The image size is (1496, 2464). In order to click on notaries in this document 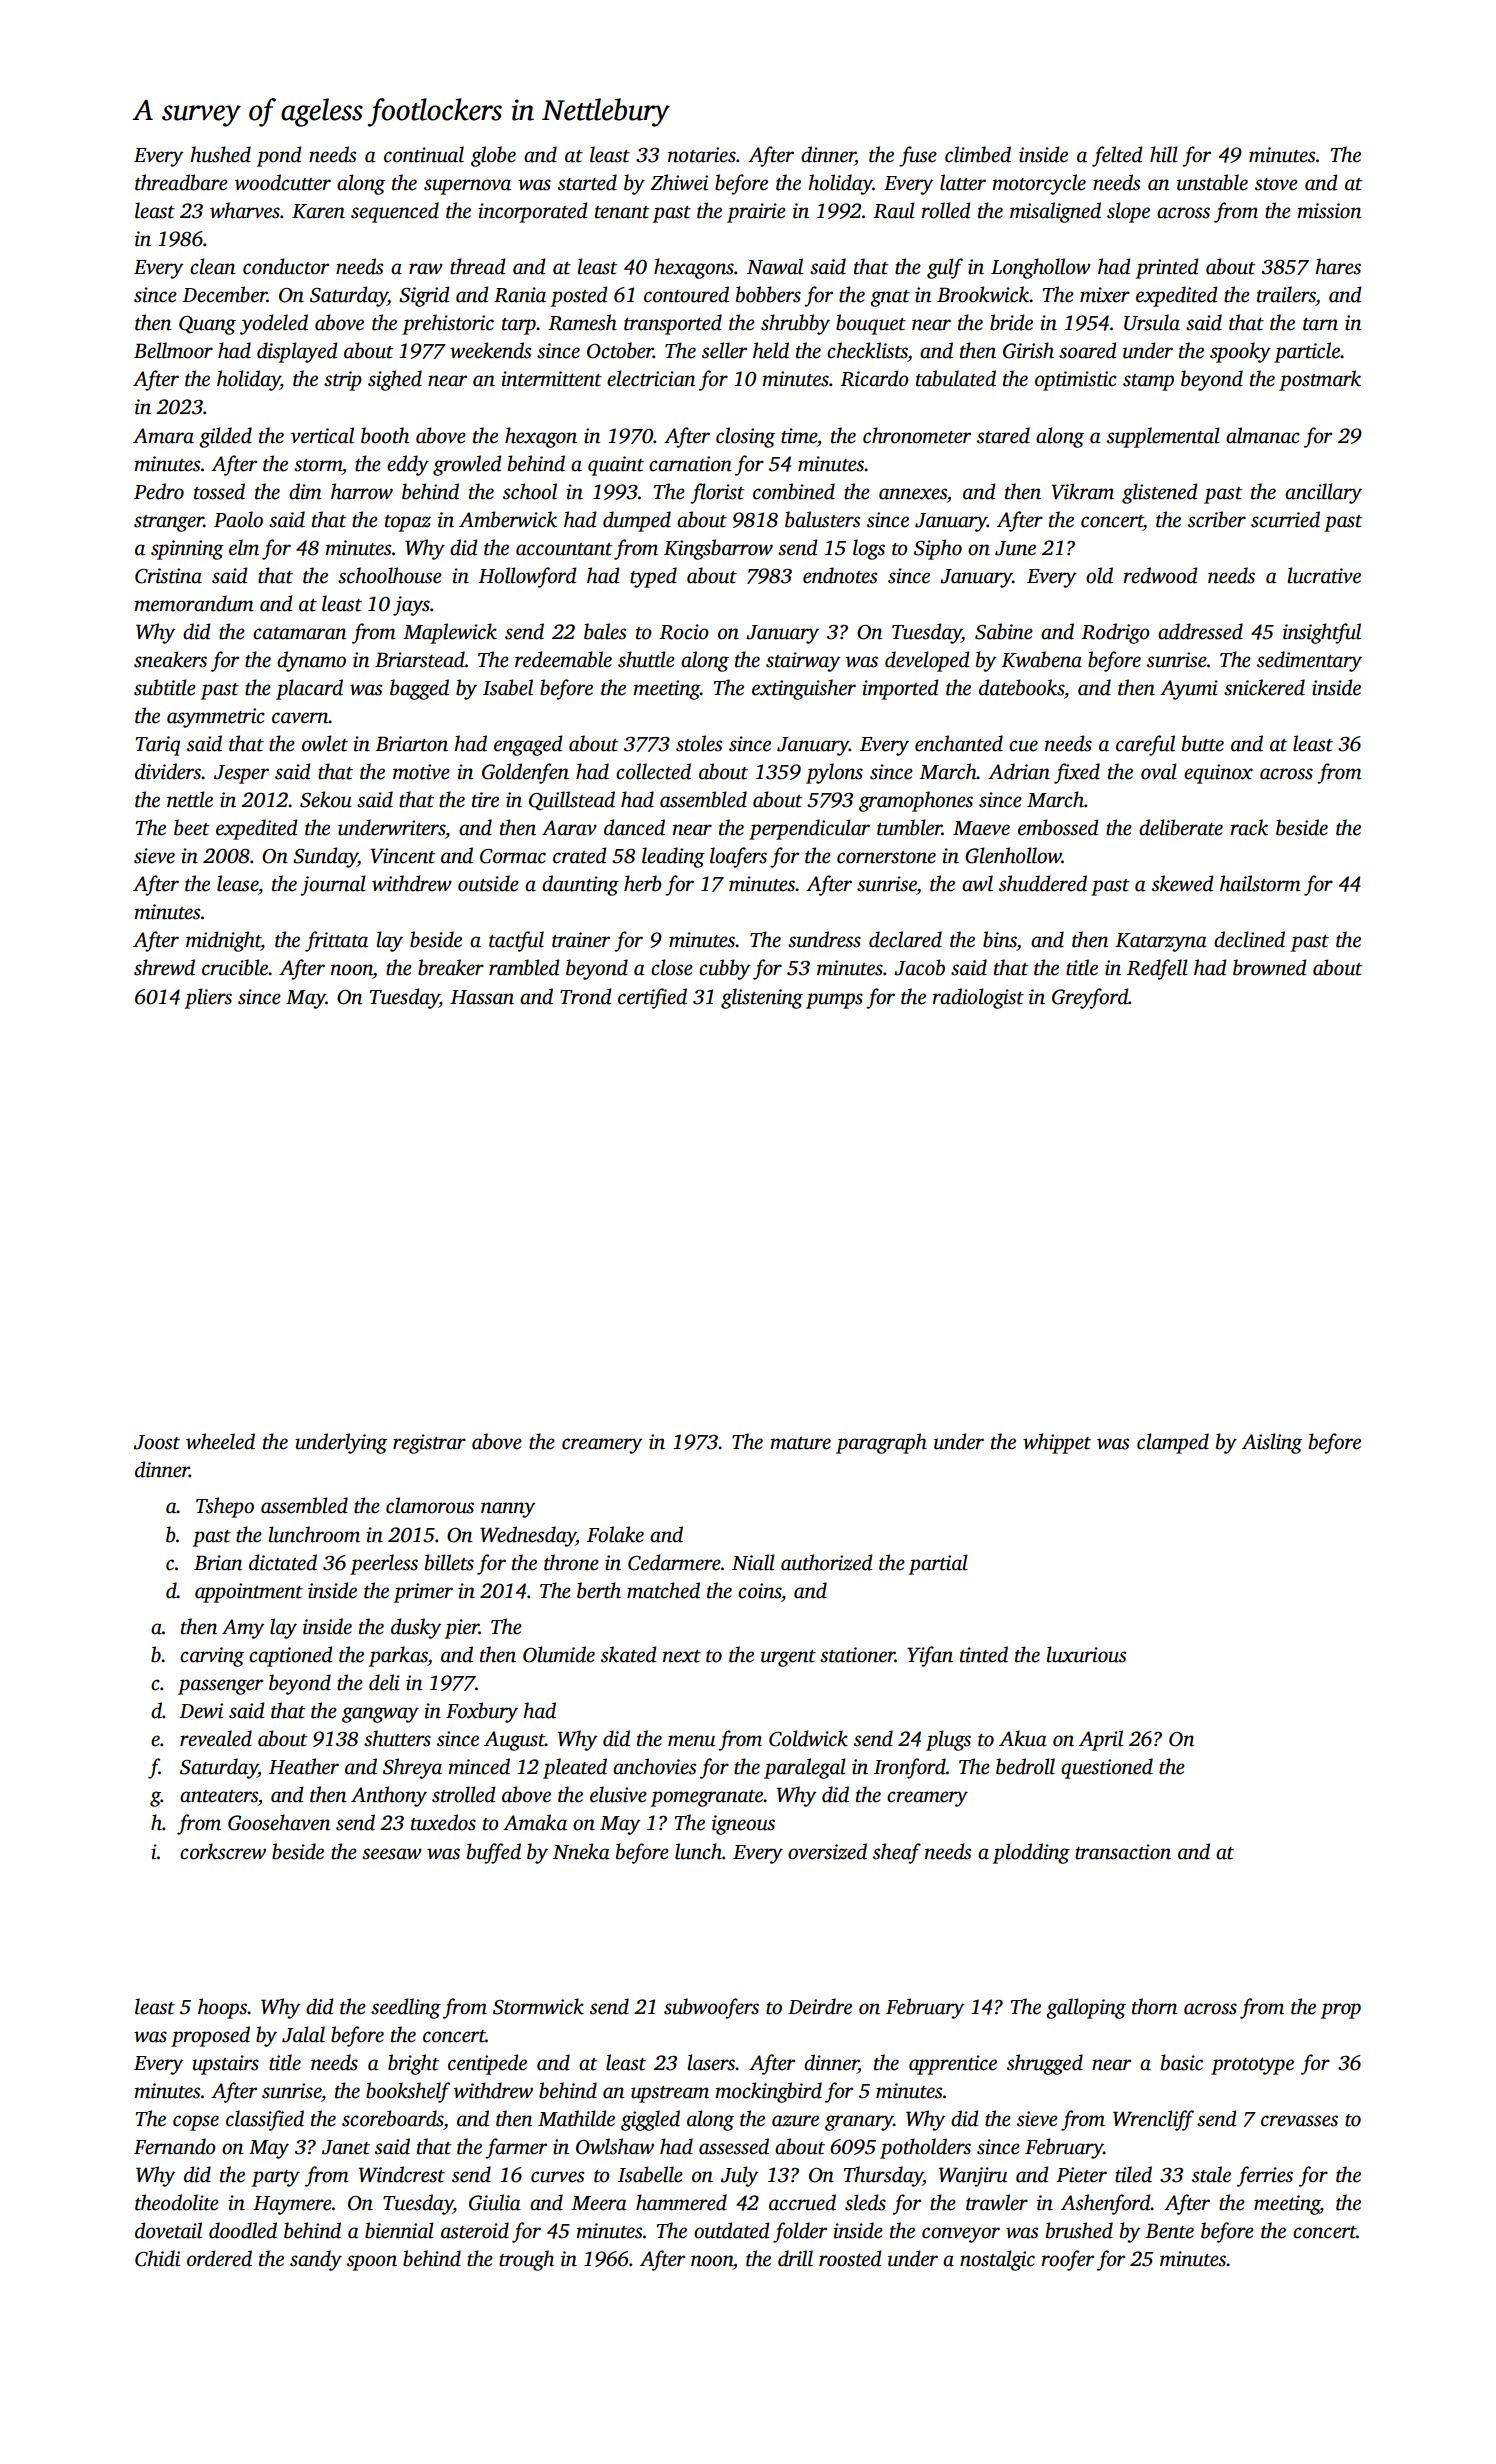, I will do `click(702, 155)`.
